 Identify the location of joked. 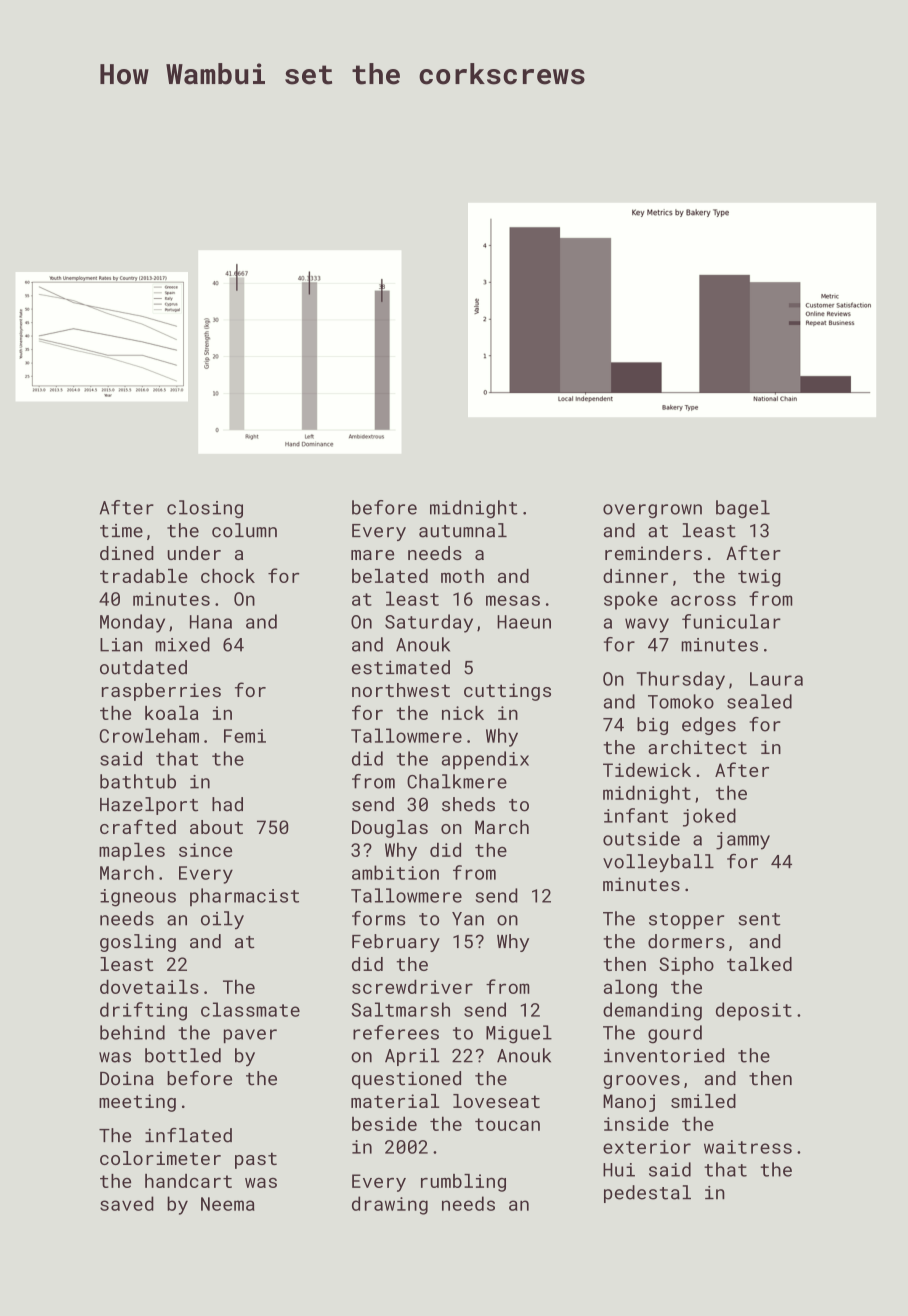
(709, 817).
